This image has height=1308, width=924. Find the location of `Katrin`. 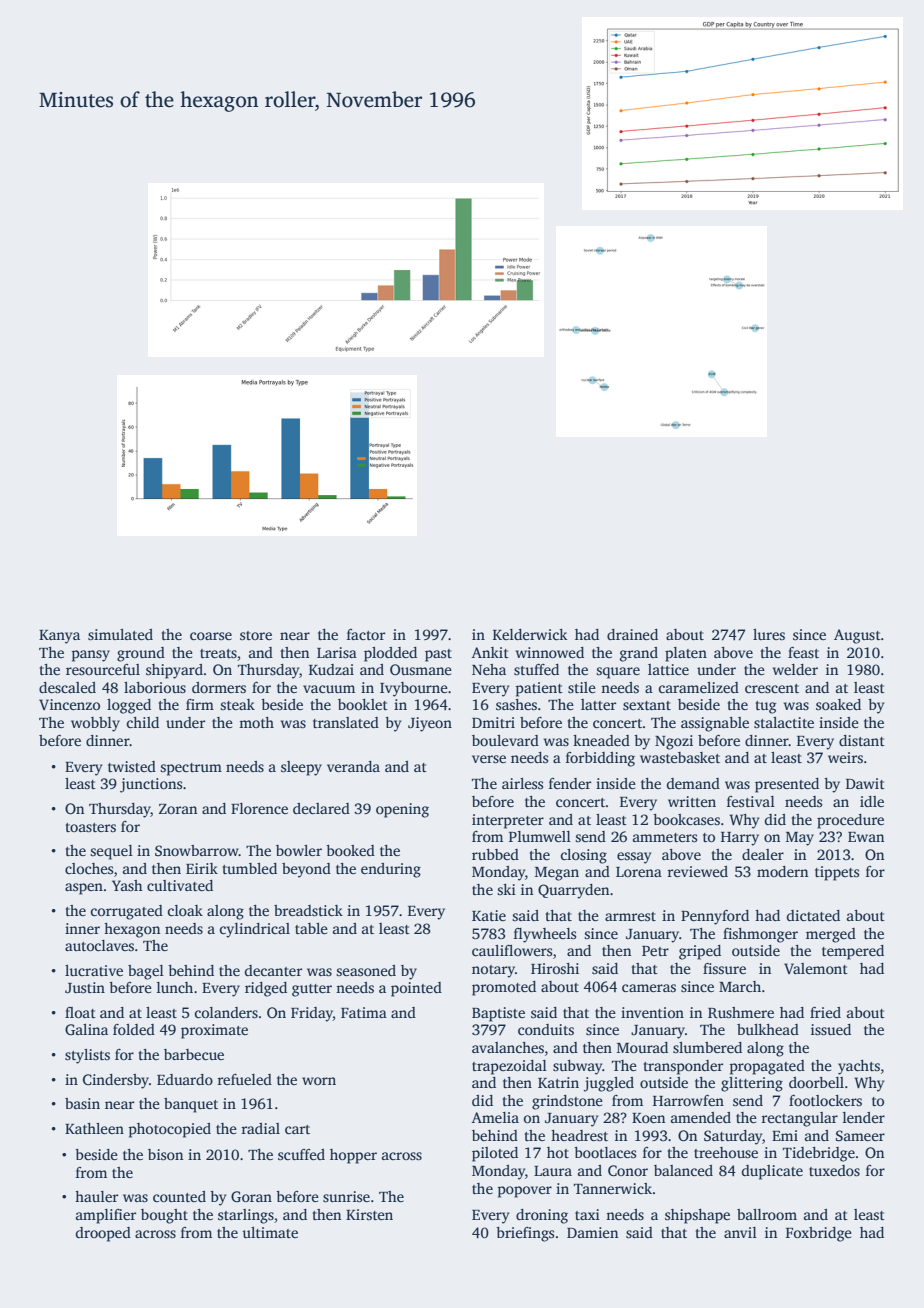

Katrin is located at coordinates (558, 1082).
